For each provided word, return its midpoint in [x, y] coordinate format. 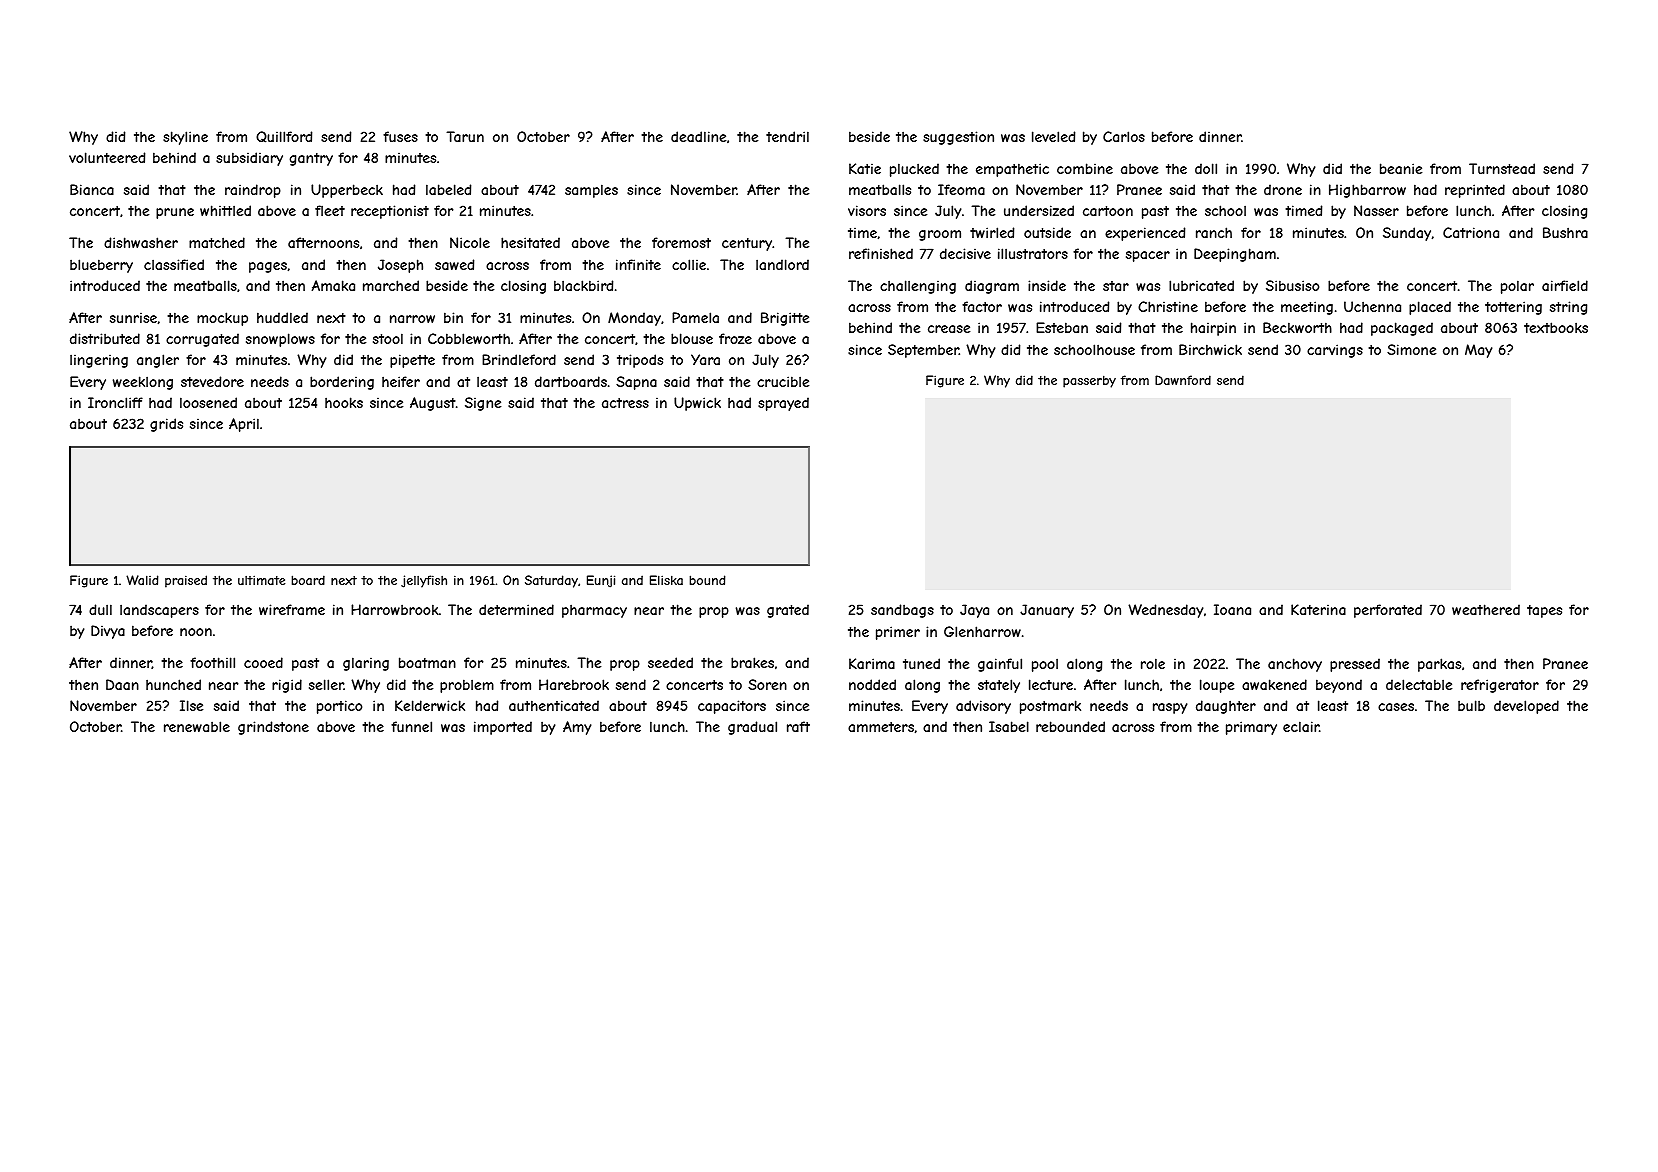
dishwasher [141, 242]
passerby [1089, 381]
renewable [197, 726]
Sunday [1407, 234]
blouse [692, 338]
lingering [99, 361]
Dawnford [1183, 380]
